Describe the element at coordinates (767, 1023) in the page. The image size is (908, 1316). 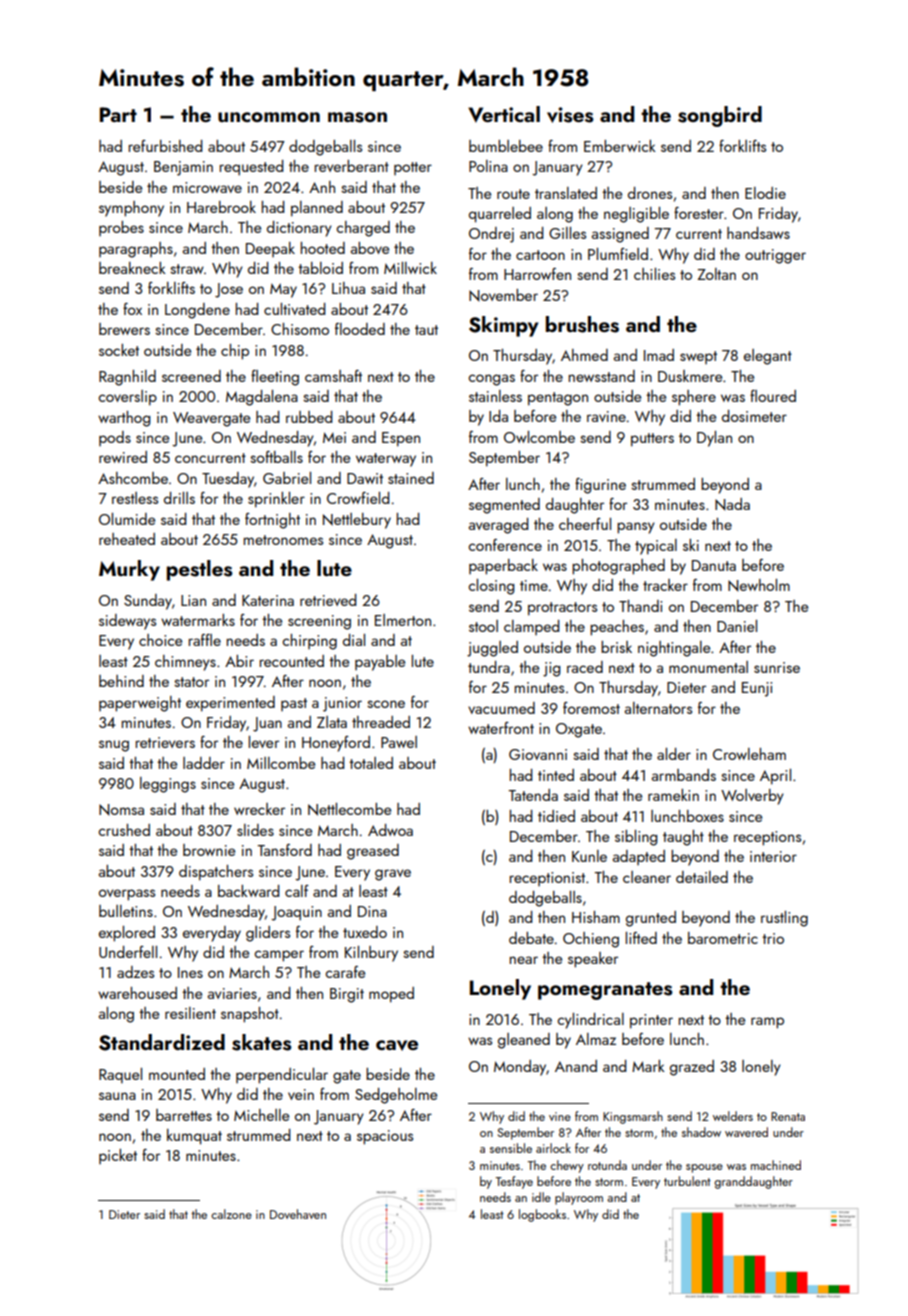
I see `ramp` at that location.
